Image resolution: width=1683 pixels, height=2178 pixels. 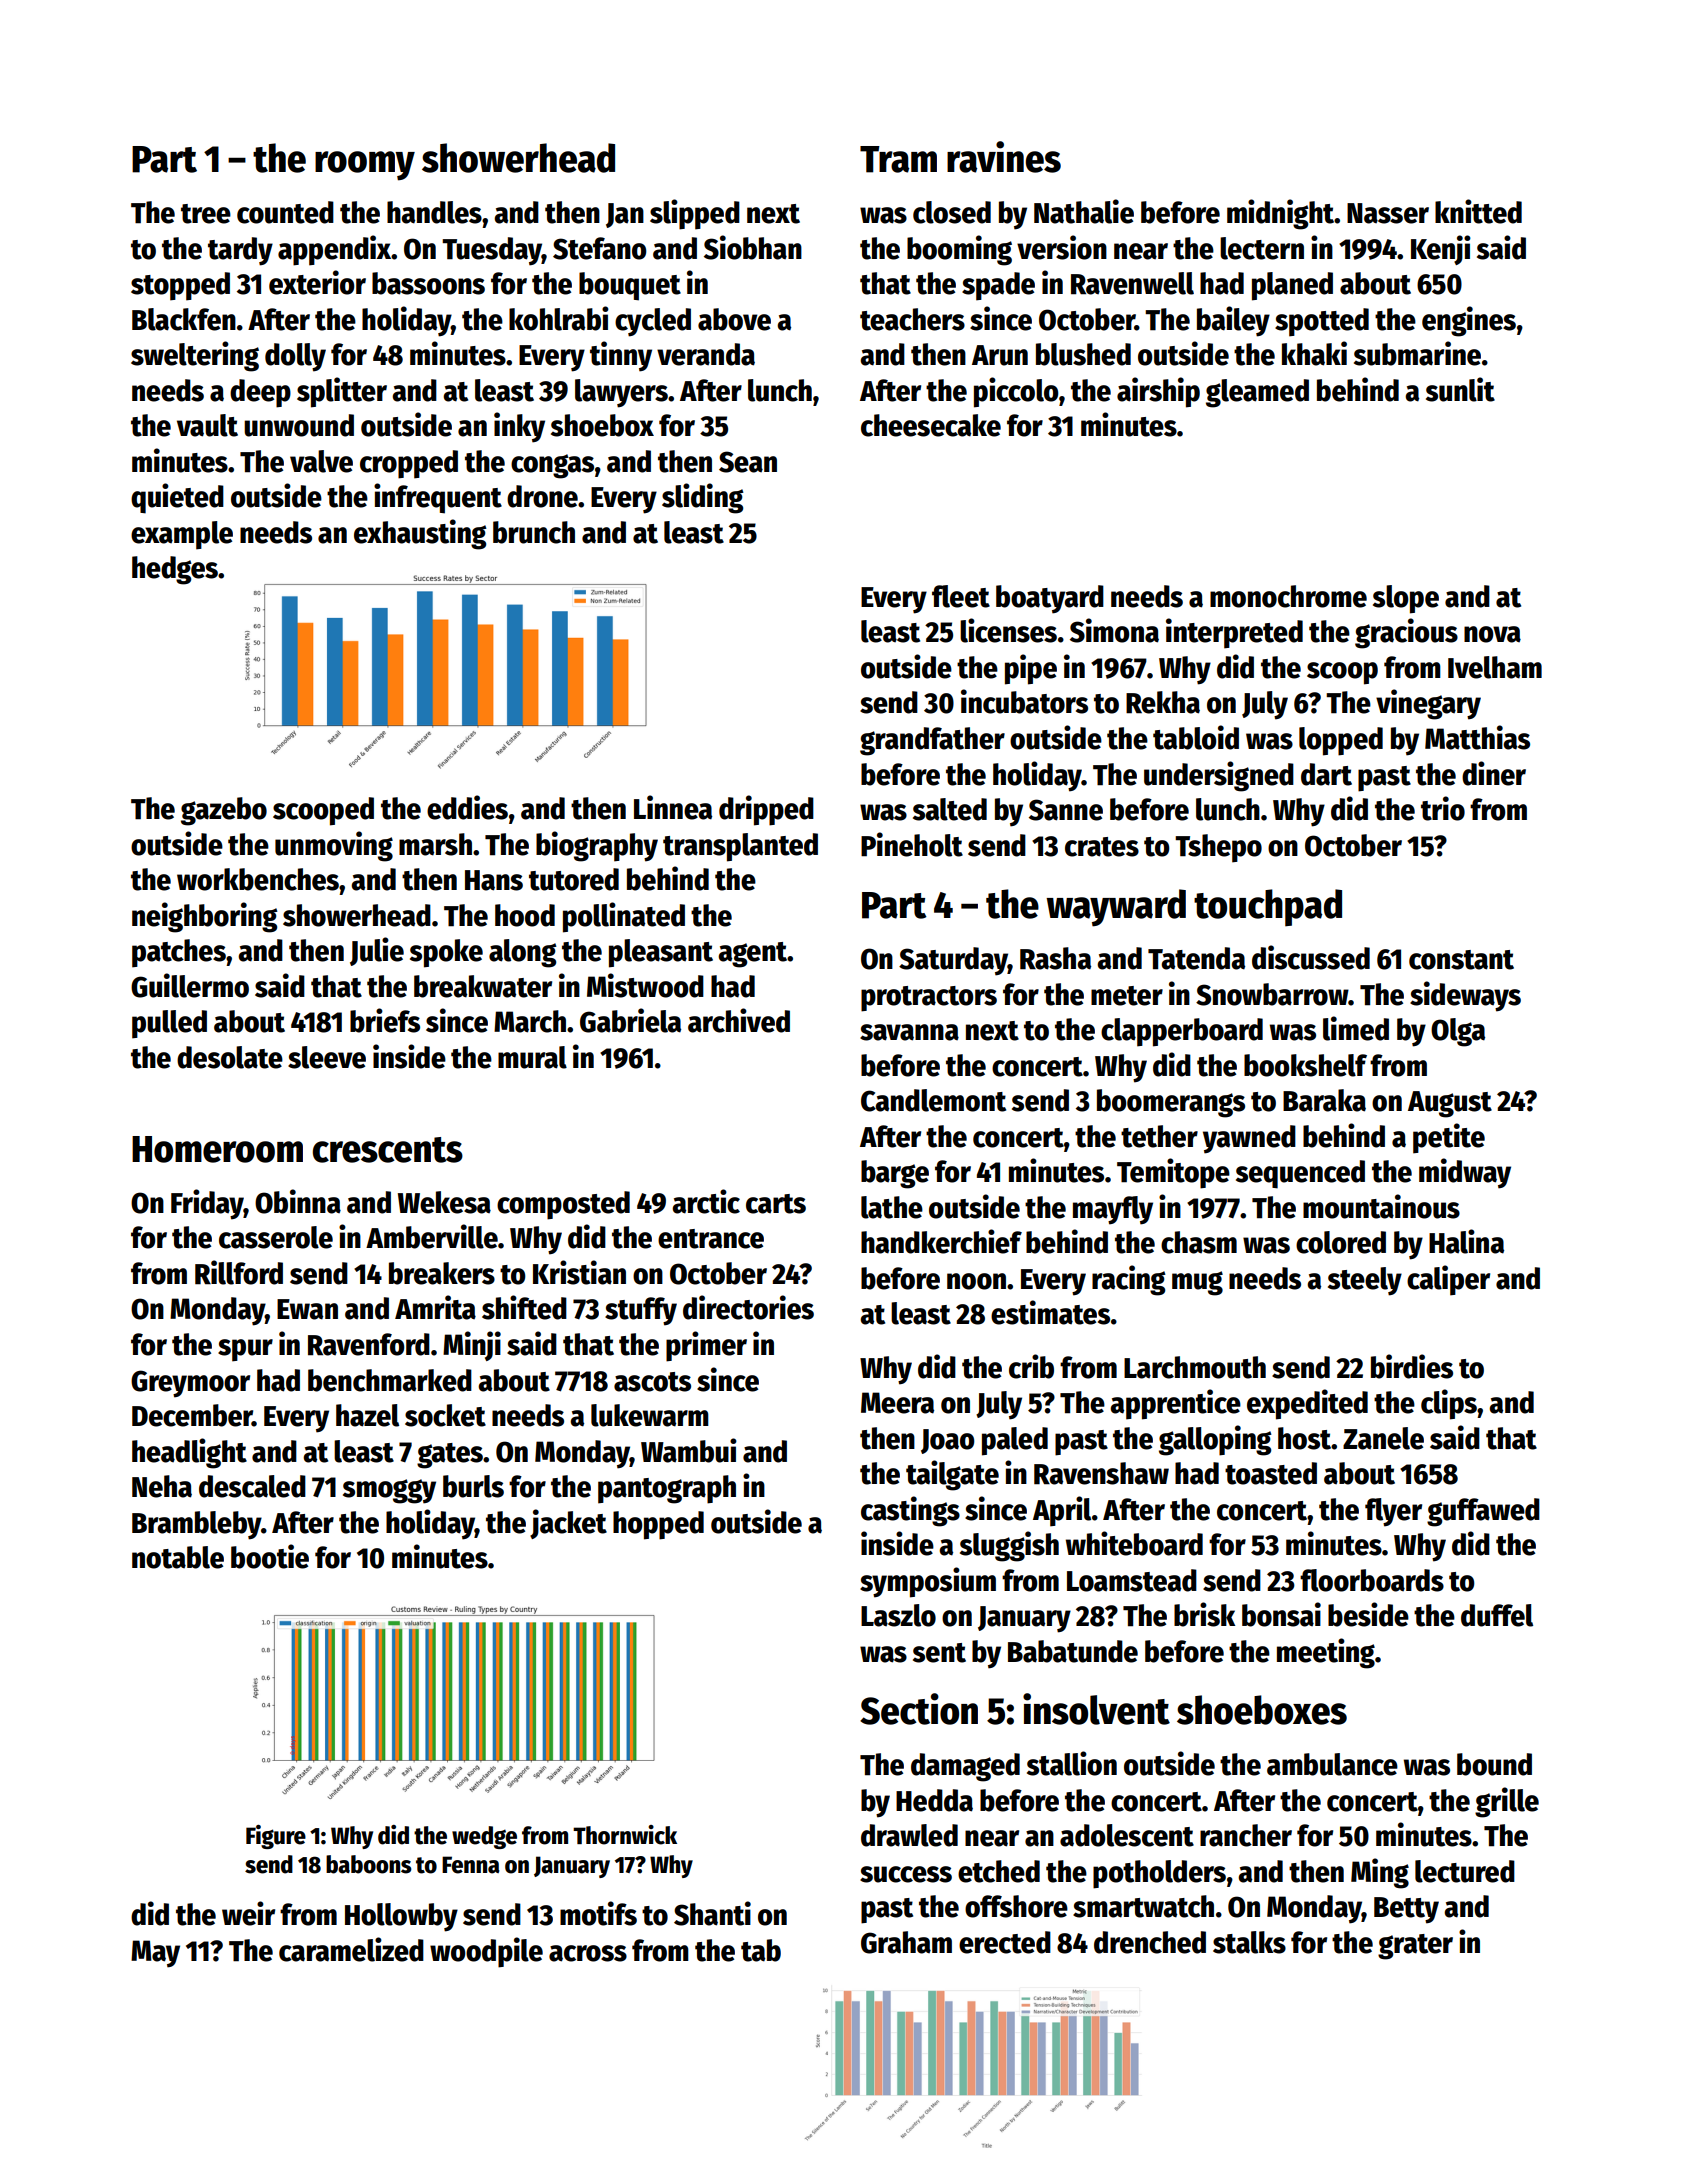 I want to click on lukewarm, so click(x=650, y=1415).
